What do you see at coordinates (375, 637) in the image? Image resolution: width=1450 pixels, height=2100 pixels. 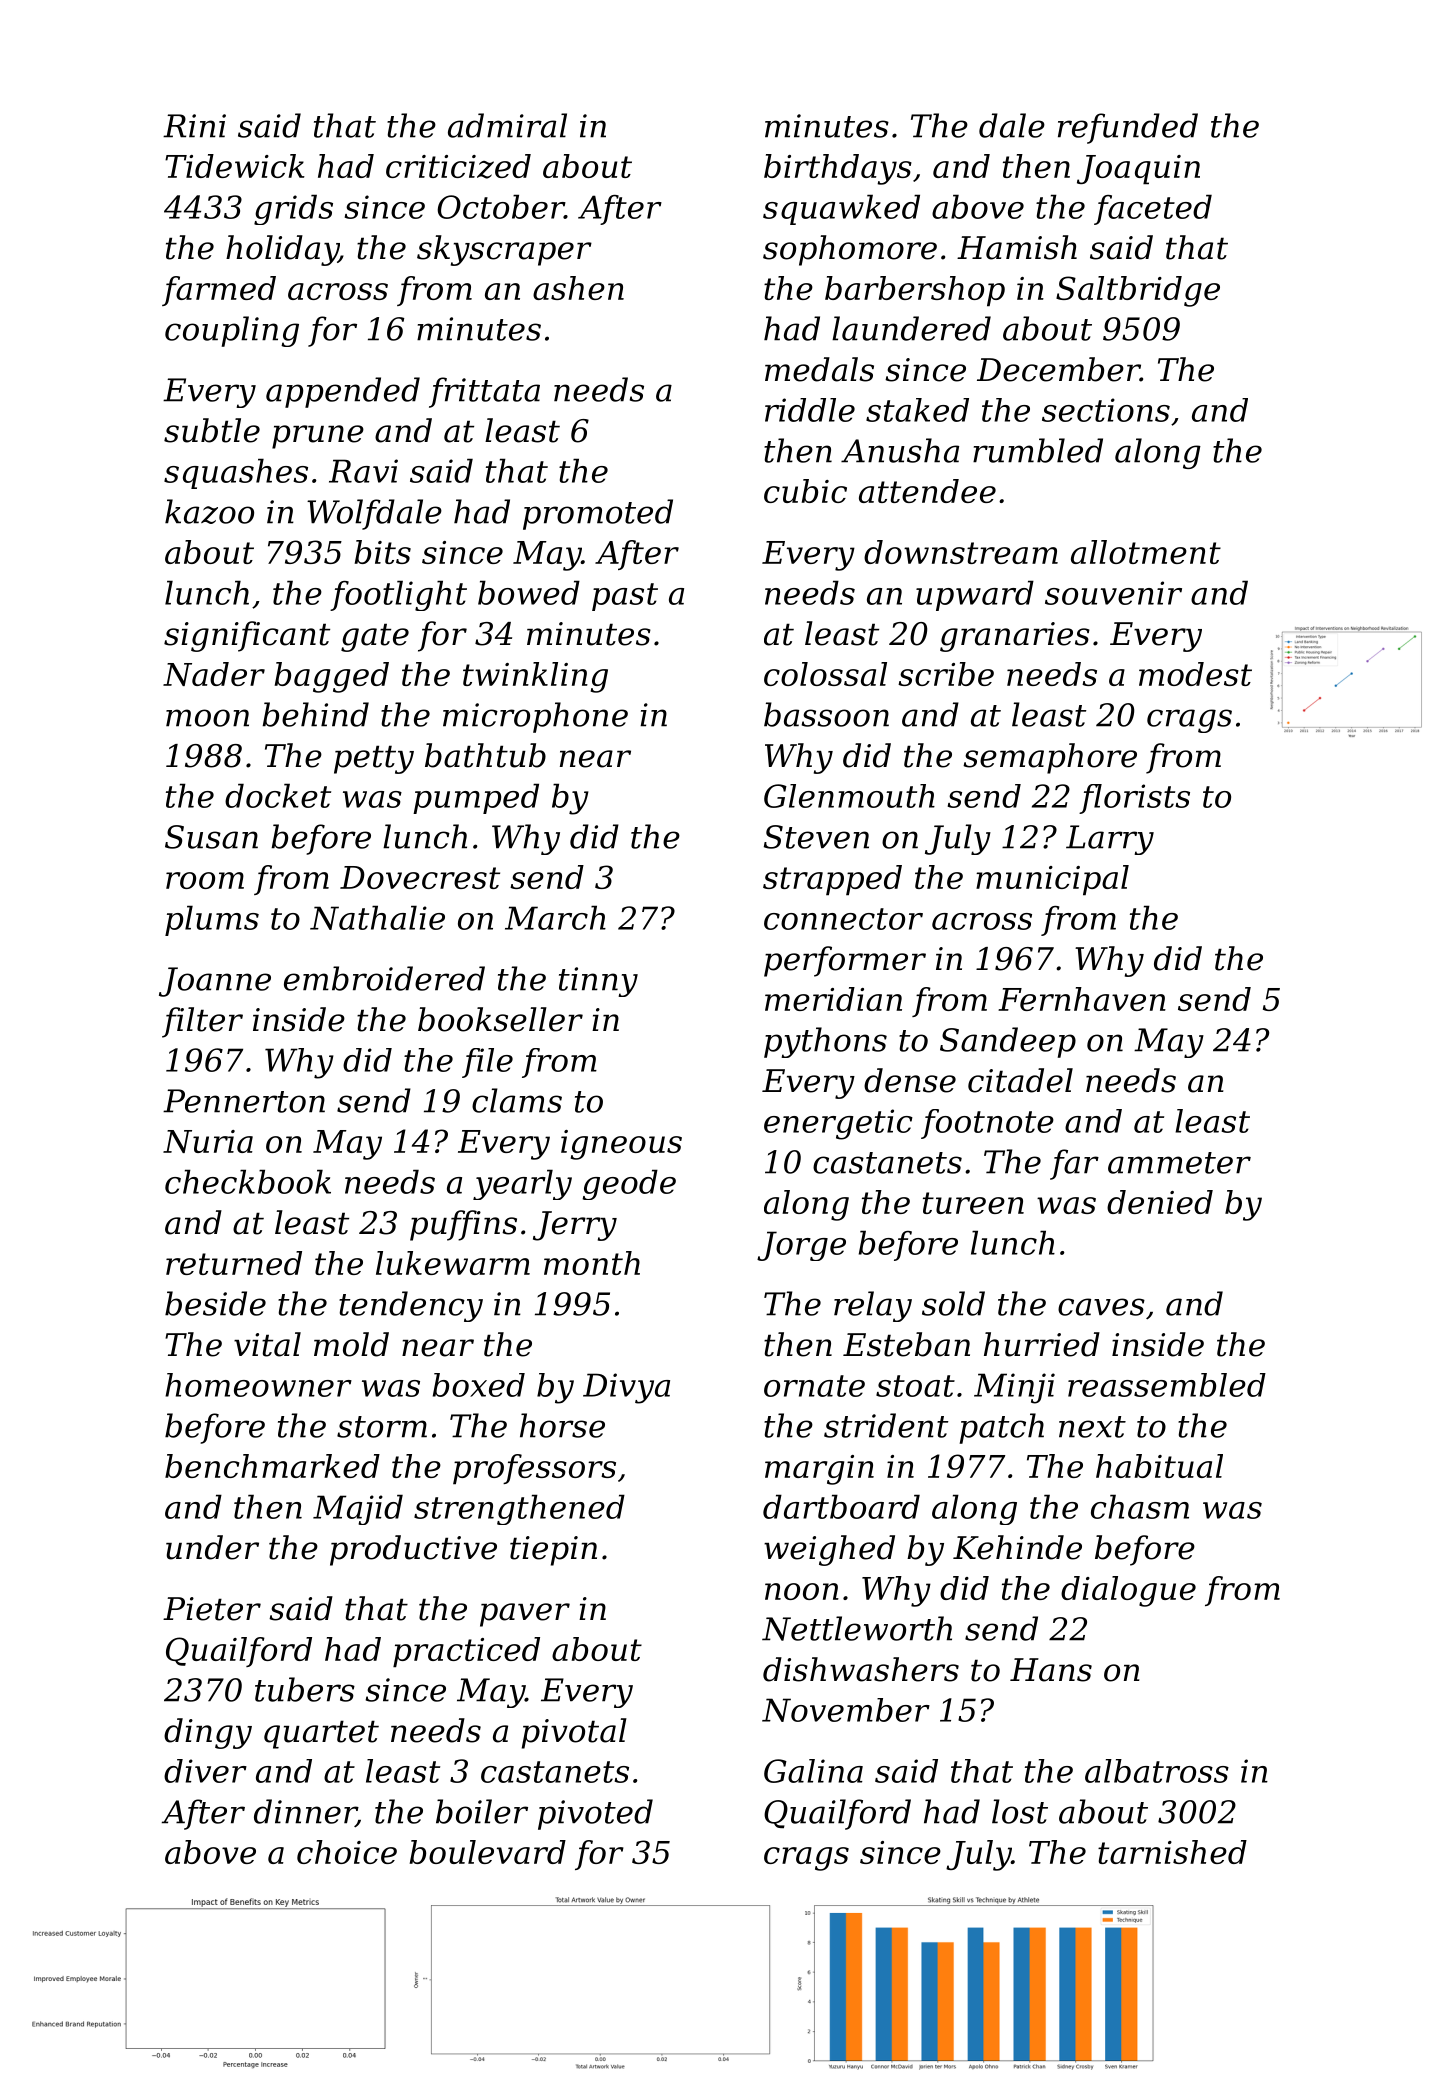 I see `gate` at bounding box center [375, 637].
